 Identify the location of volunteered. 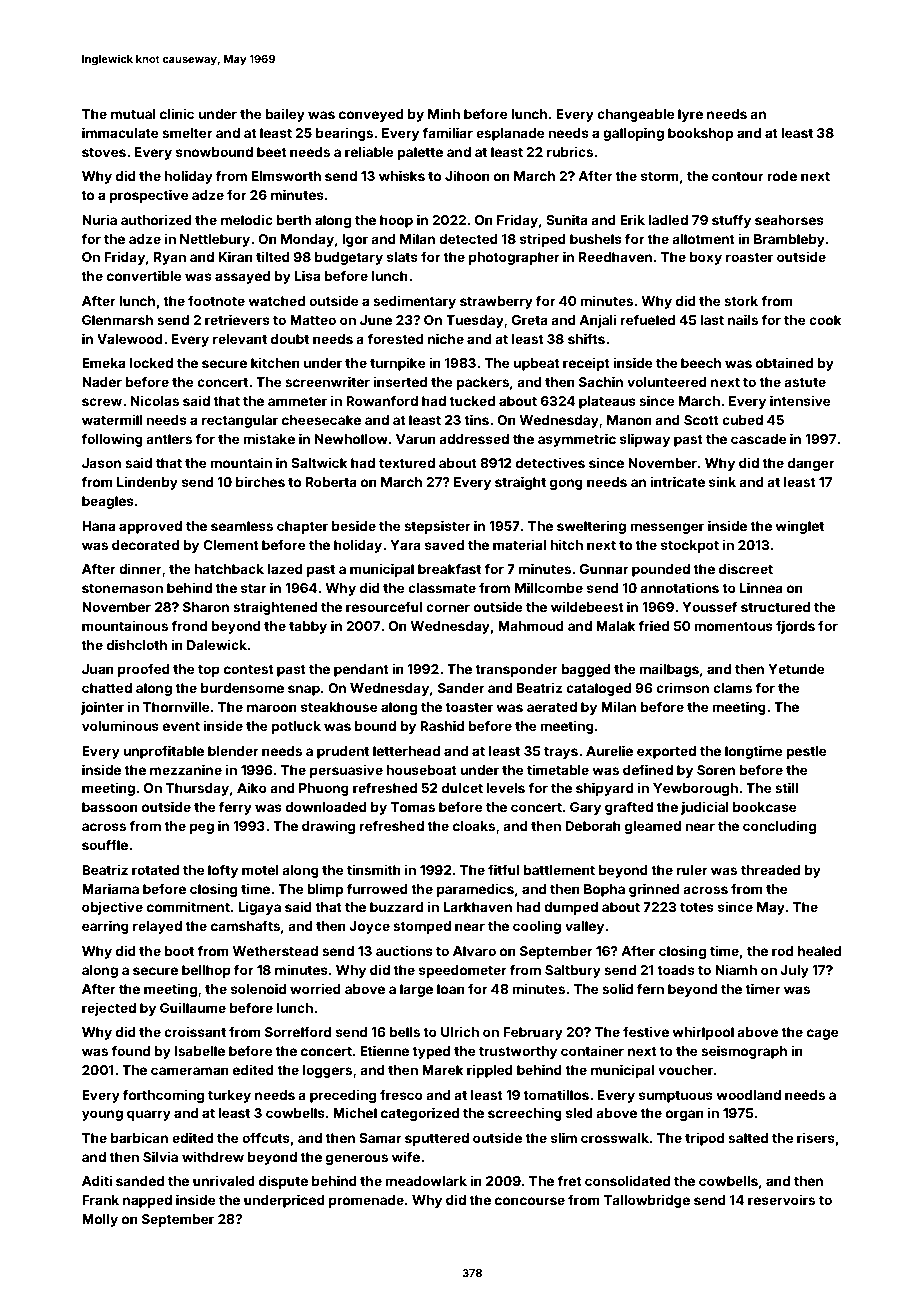
(667, 382).
